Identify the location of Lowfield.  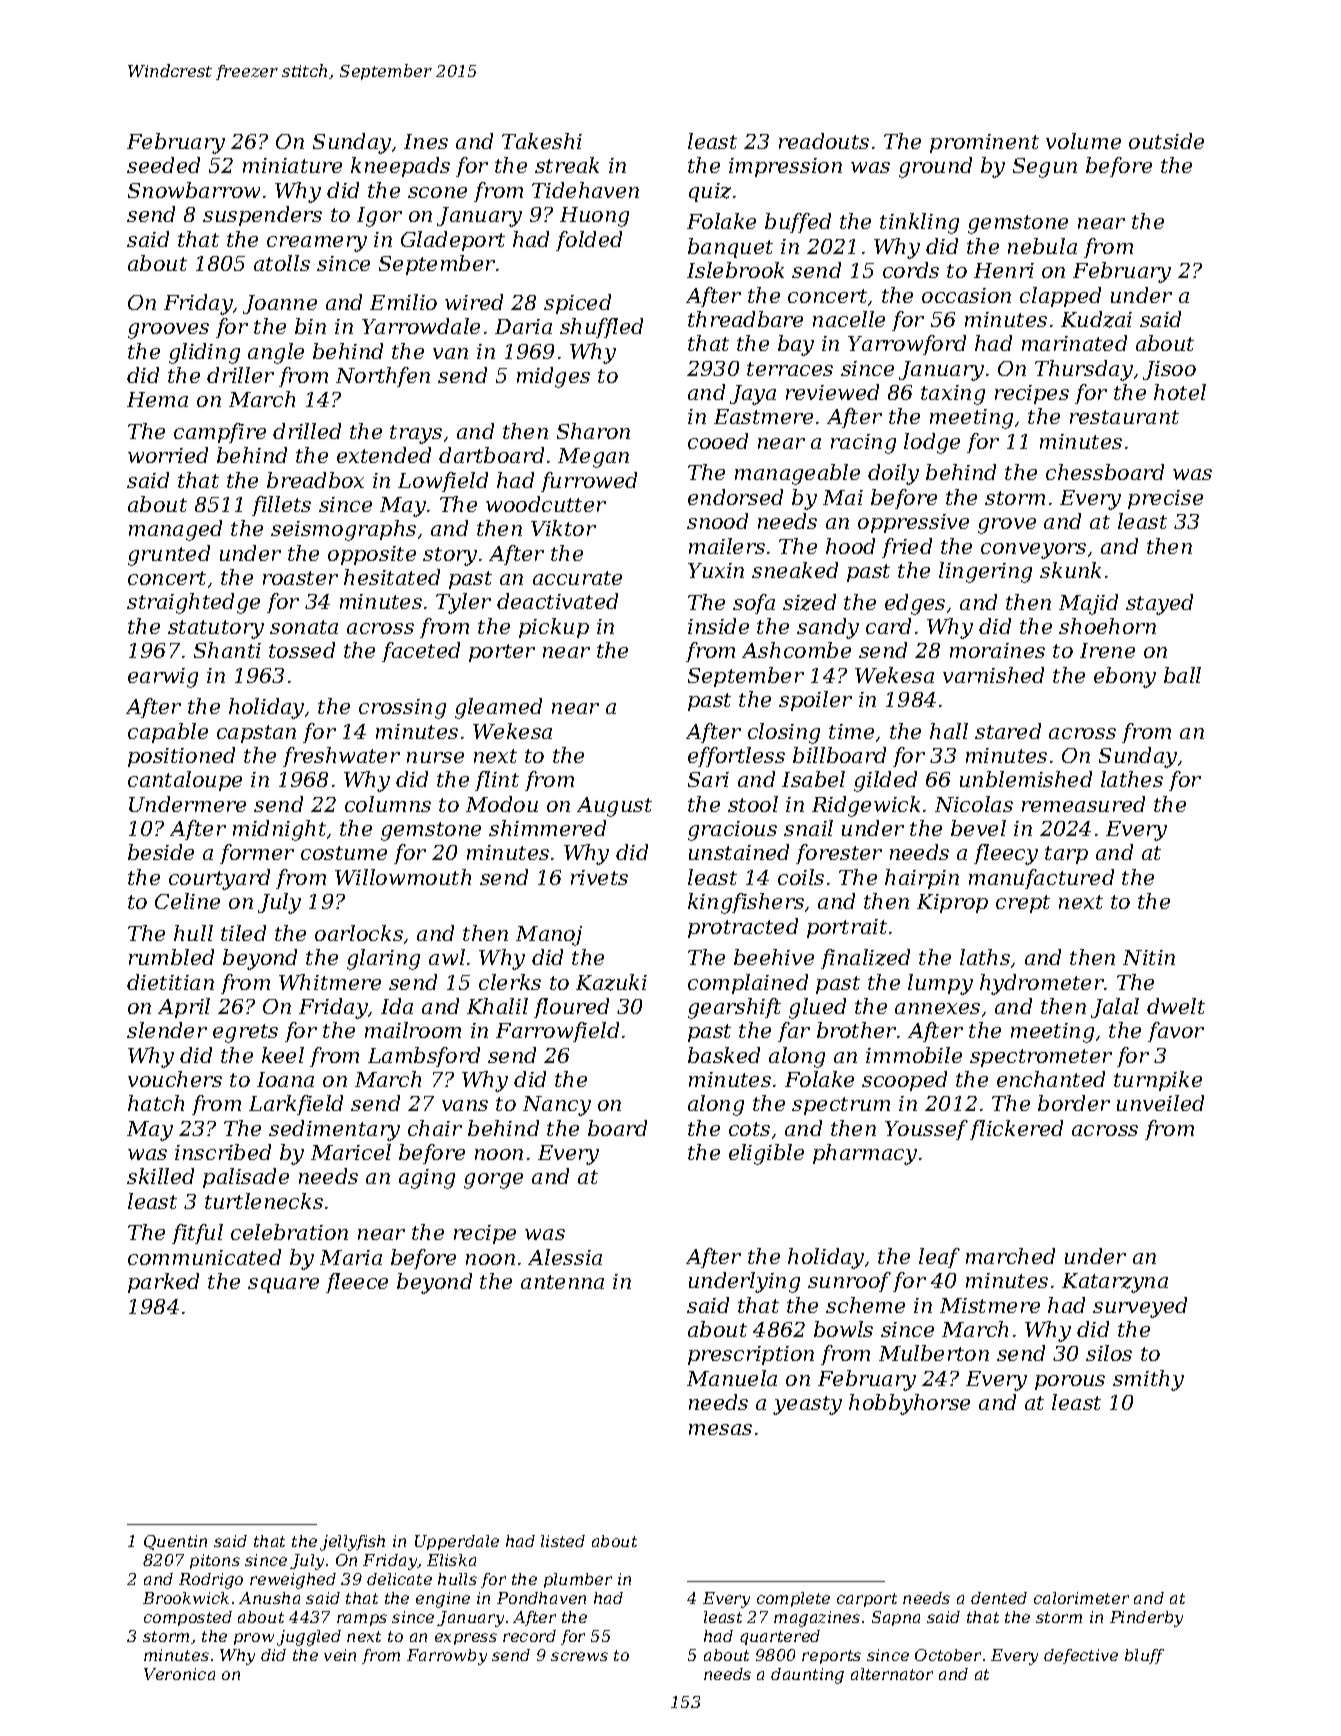
(443, 482).
